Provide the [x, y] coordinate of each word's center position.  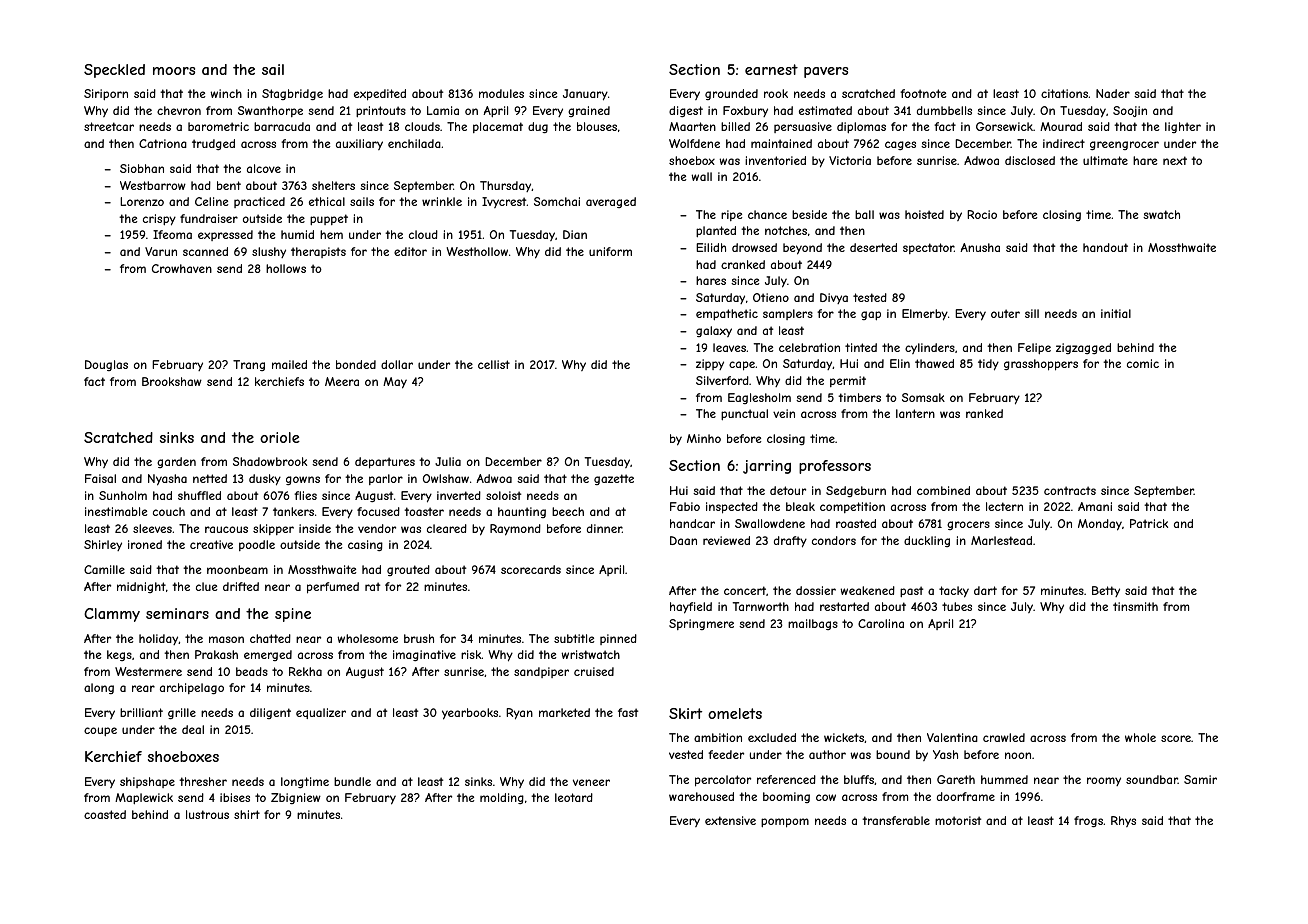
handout [1105, 247]
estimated [825, 110]
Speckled [114, 71]
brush [419, 638]
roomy [1104, 781]
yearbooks [470, 714]
